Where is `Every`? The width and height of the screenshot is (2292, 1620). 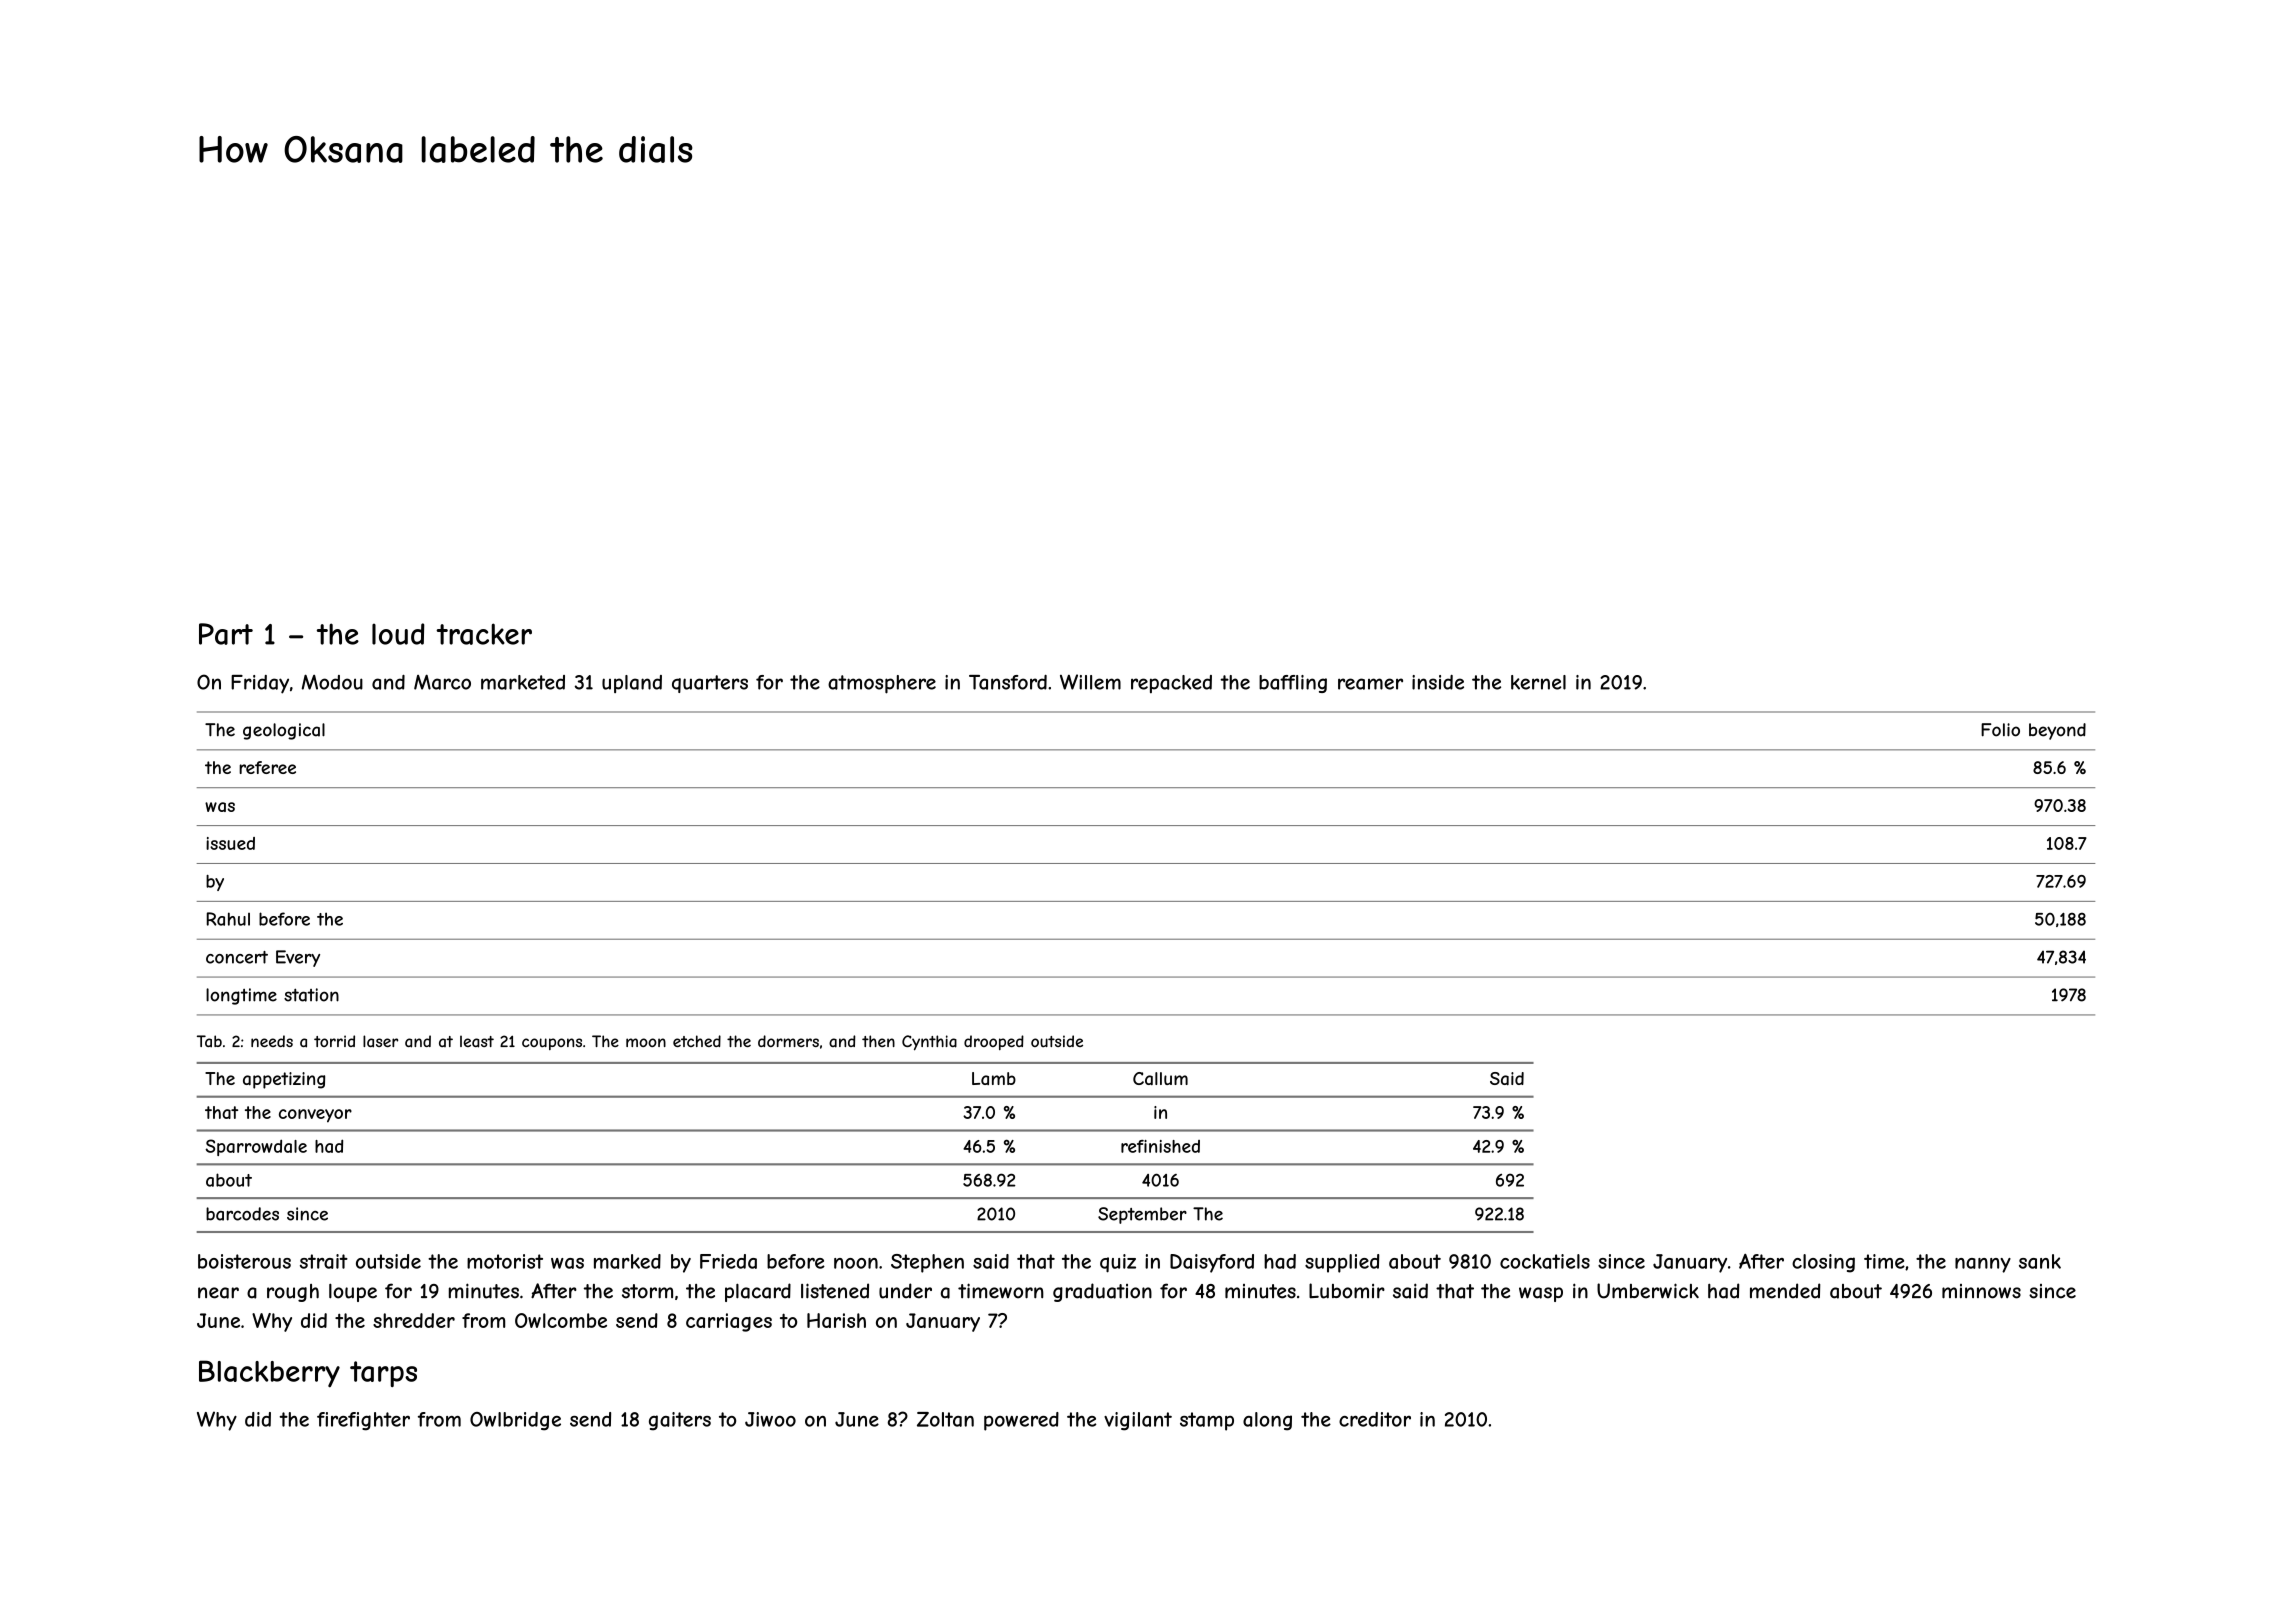
Every is located at coordinates (298, 958).
